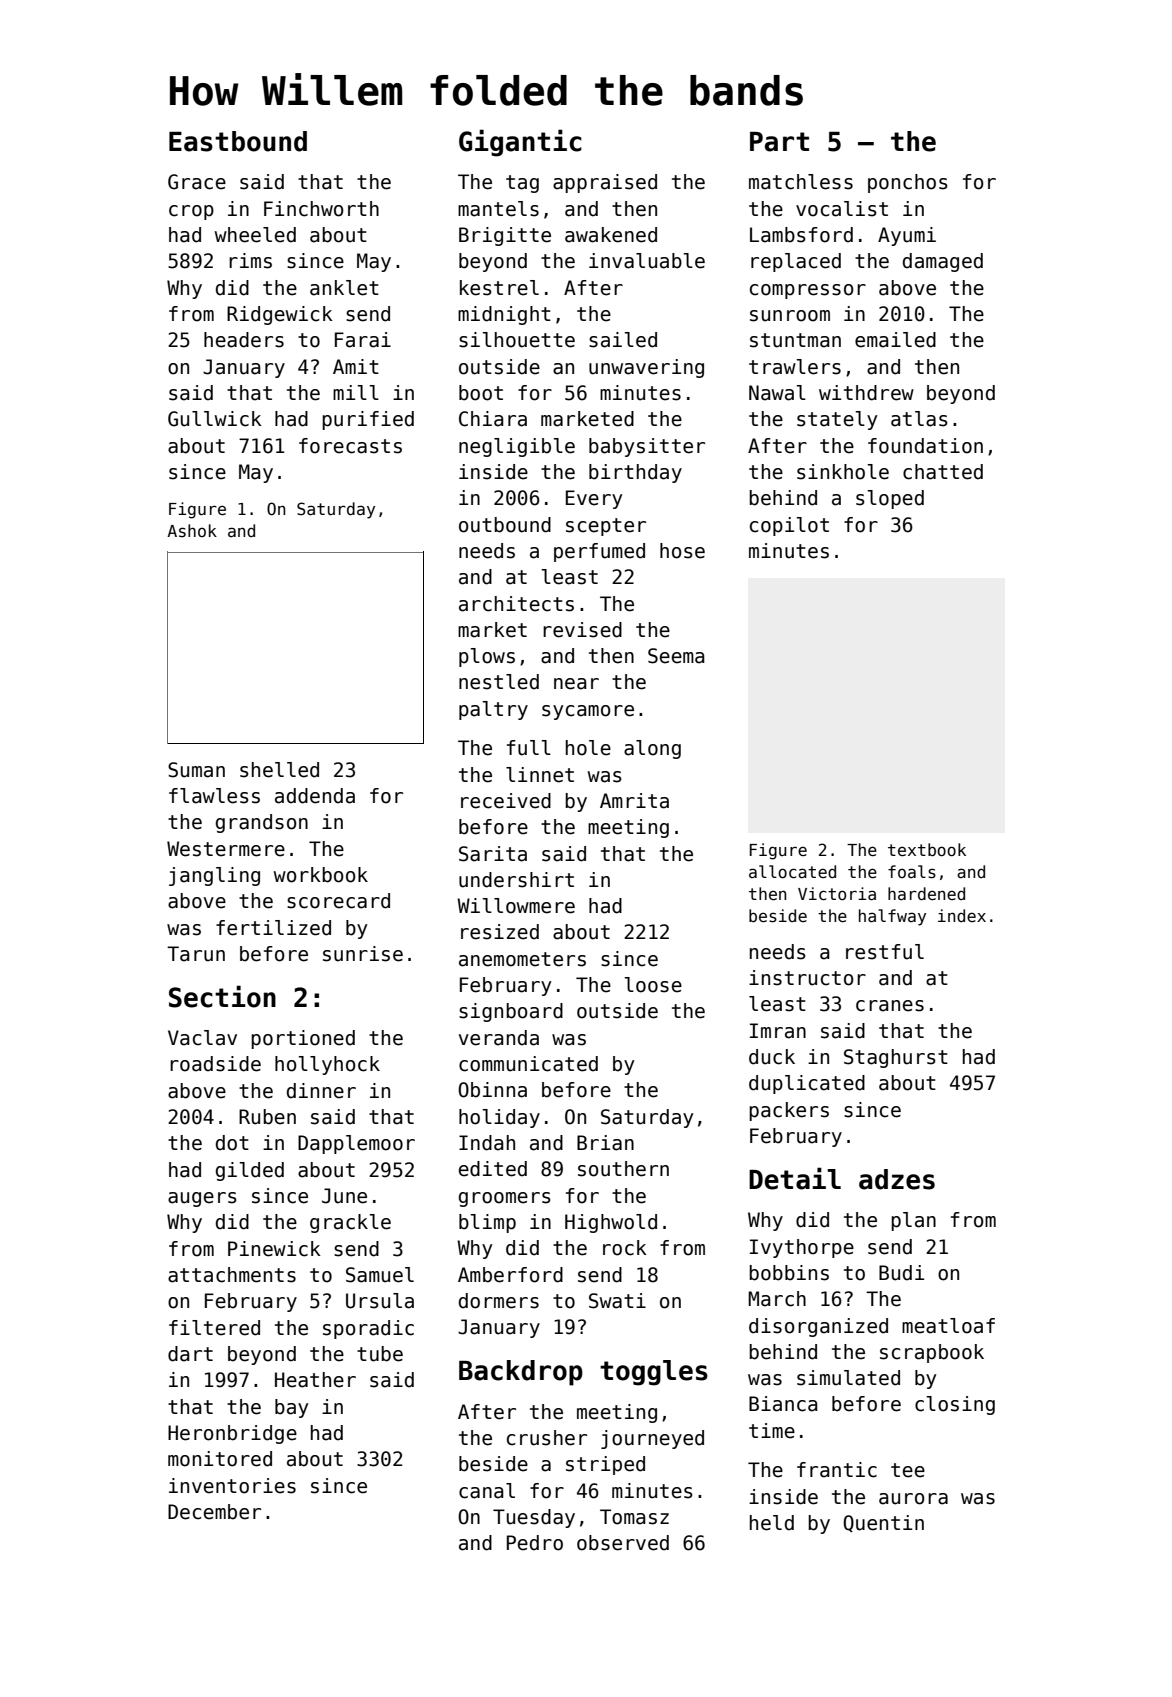  Describe the element at coordinates (682, 551) in the document. I see `hose` at that location.
